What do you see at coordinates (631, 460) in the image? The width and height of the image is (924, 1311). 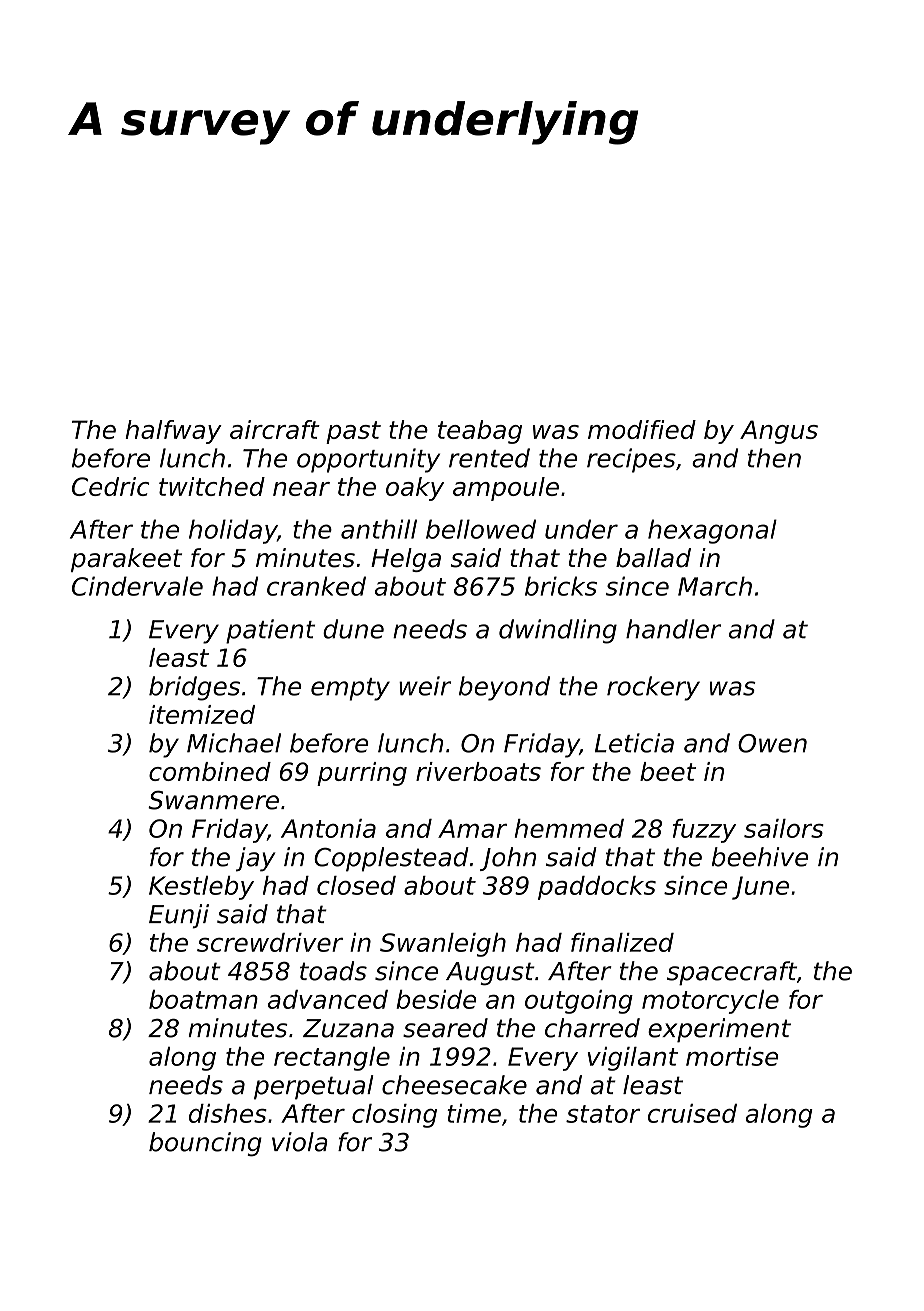 I see `recipes` at bounding box center [631, 460].
